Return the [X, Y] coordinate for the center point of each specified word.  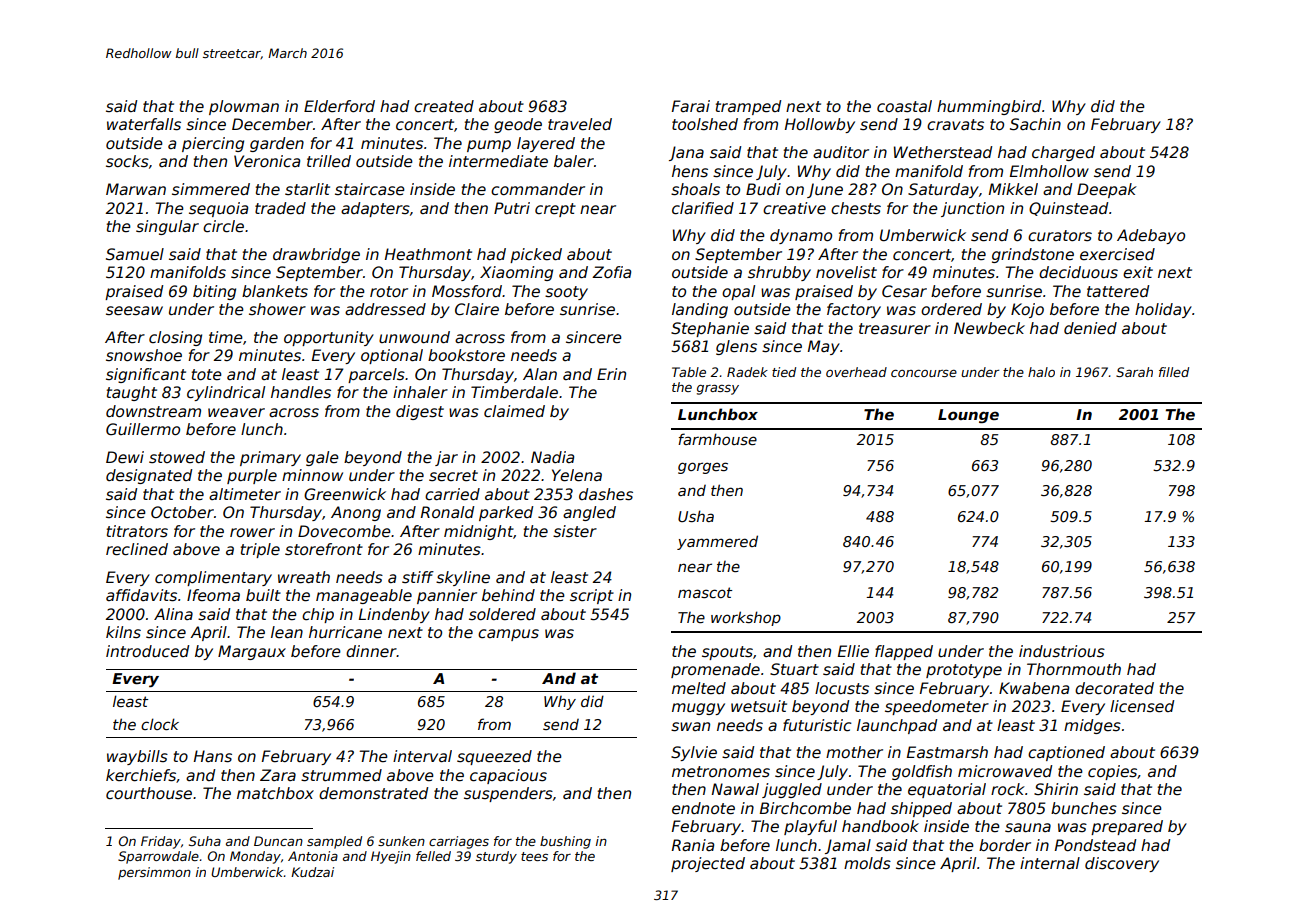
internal [1050, 863]
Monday [255, 857]
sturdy [496, 857]
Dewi [125, 457]
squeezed [494, 757]
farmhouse [717, 439]
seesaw [134, 311]
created [444, 106]
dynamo [801, 236]
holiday [1163, 310]
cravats [955, 125]
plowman [244, 107]
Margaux [252, 652]
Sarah [1134, 372]
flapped [904, 652]
